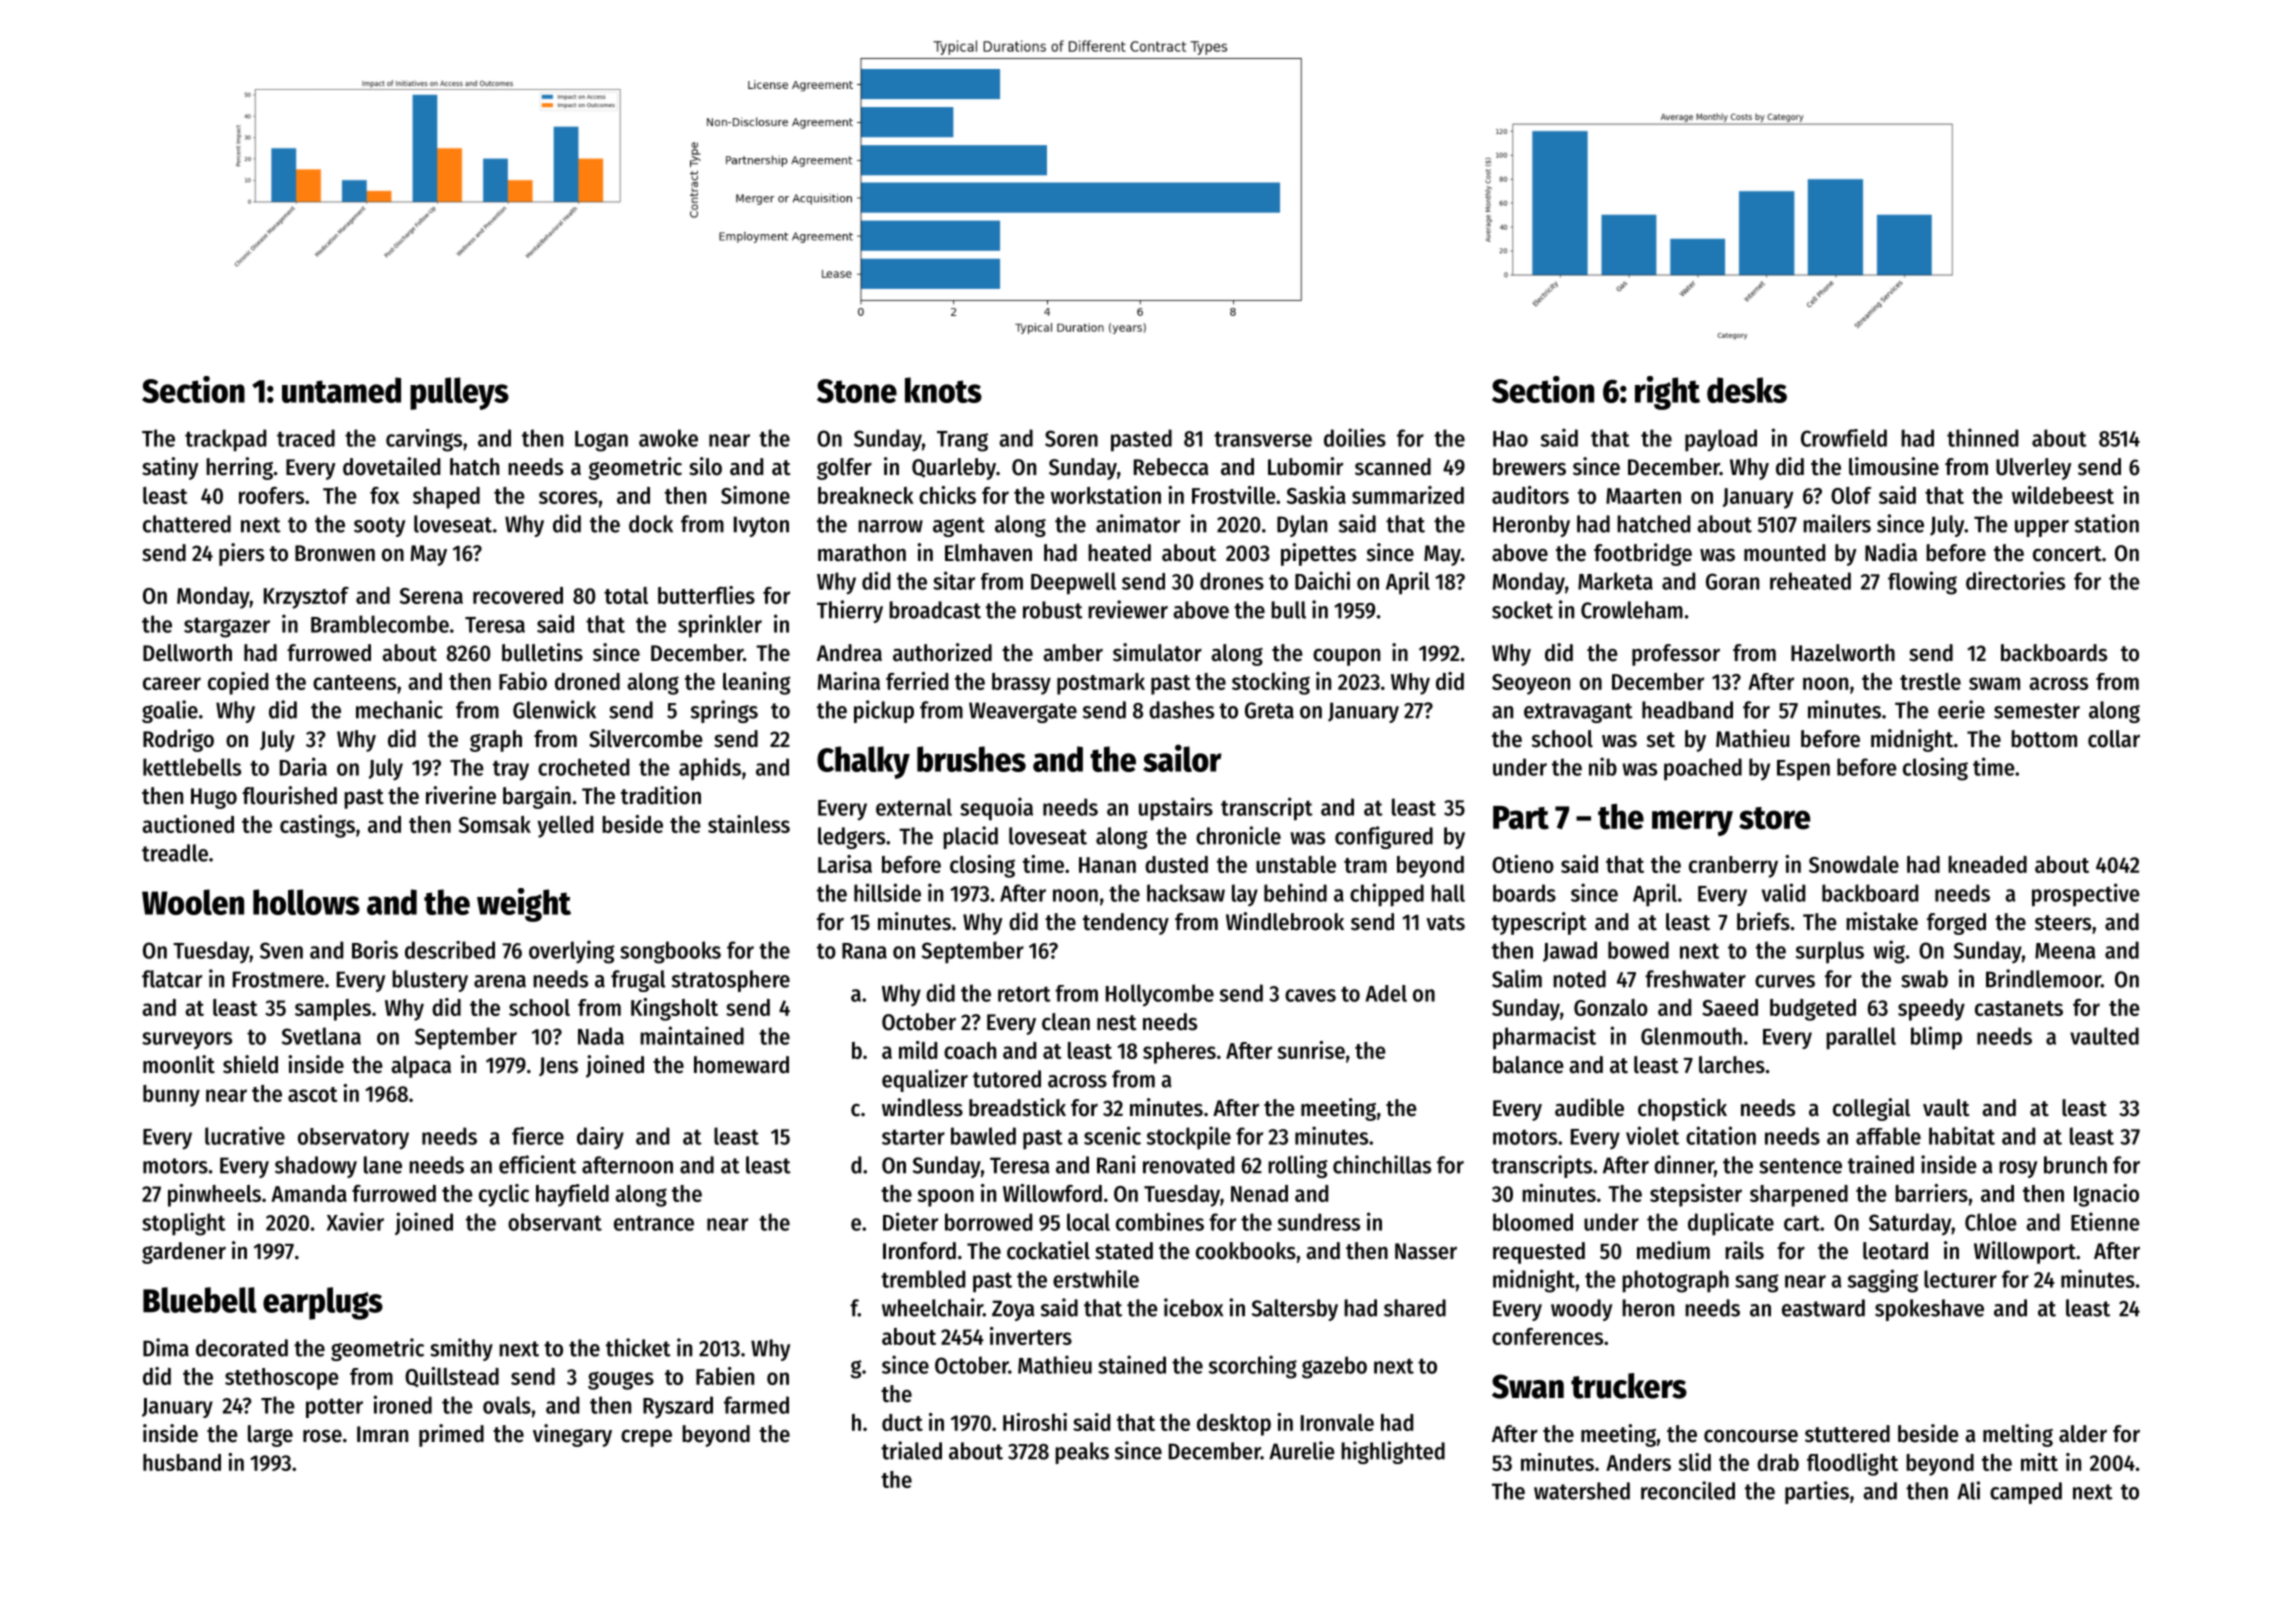 The image size is (2282, 1614). I want to click on requested, so click(1539, 1253).
